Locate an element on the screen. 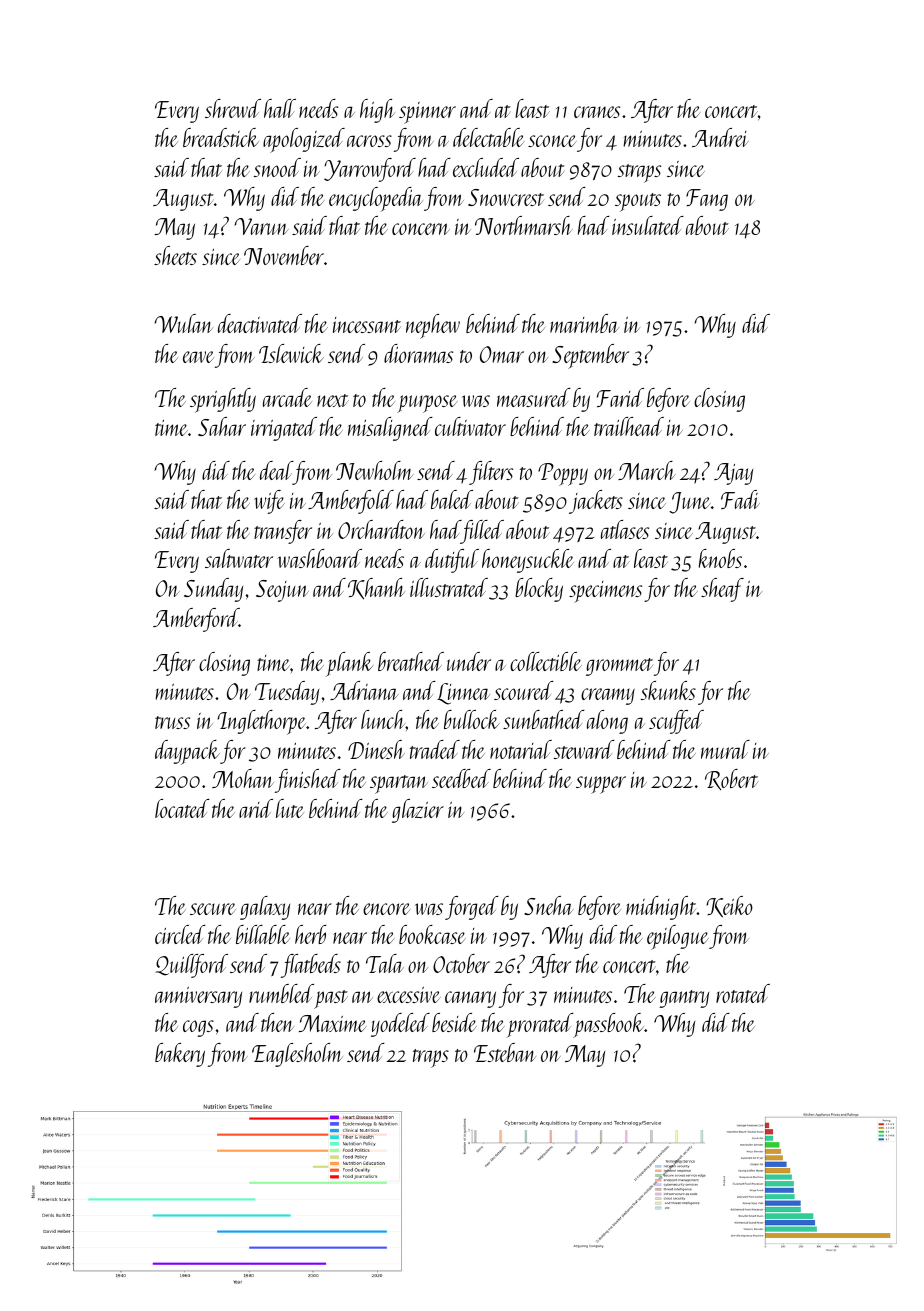 This screenshot has width=924, height=1311. excessive is located at coordinates (409, 995).
